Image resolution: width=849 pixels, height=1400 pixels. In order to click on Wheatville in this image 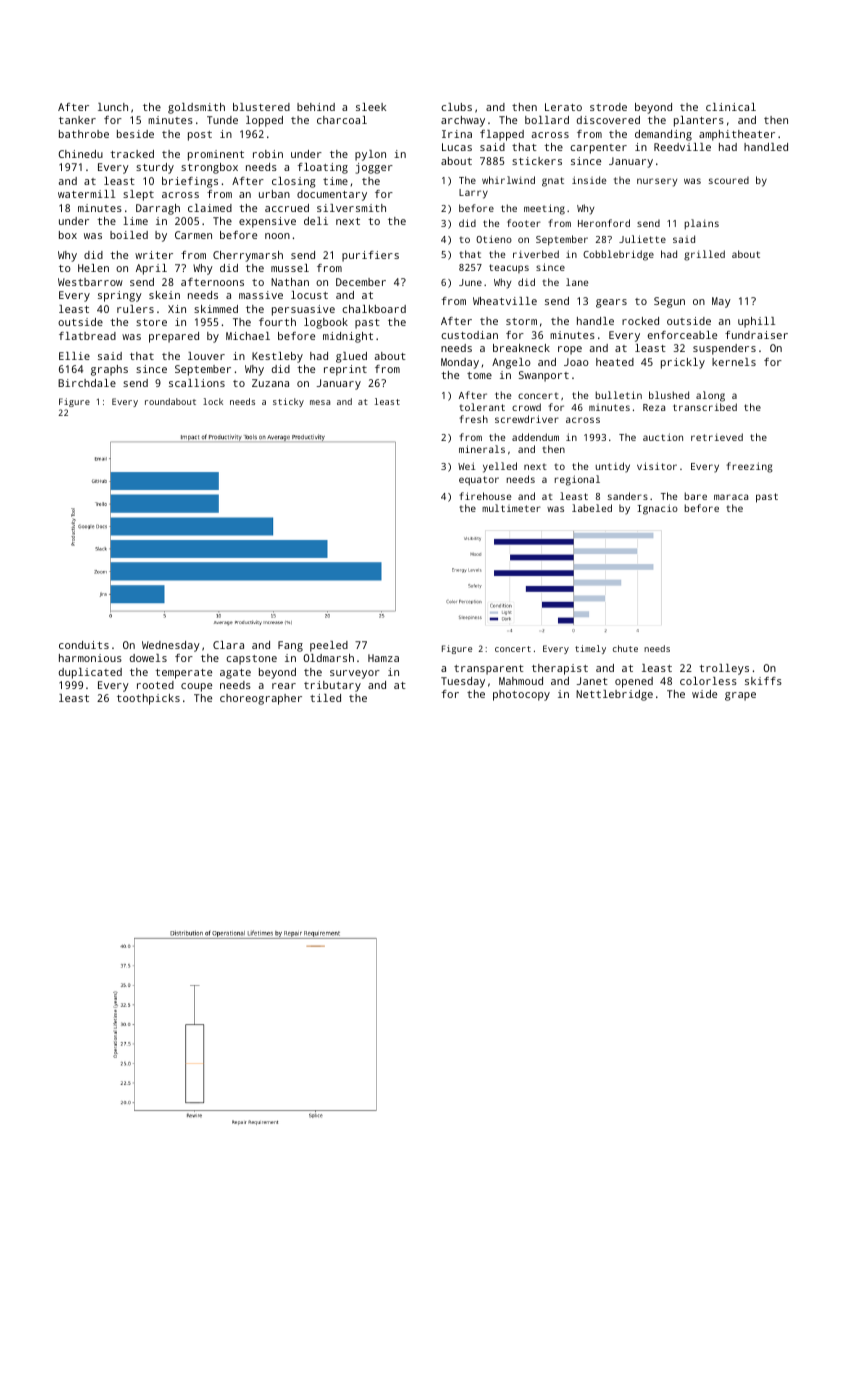, I will do `click(505, 301)`.
